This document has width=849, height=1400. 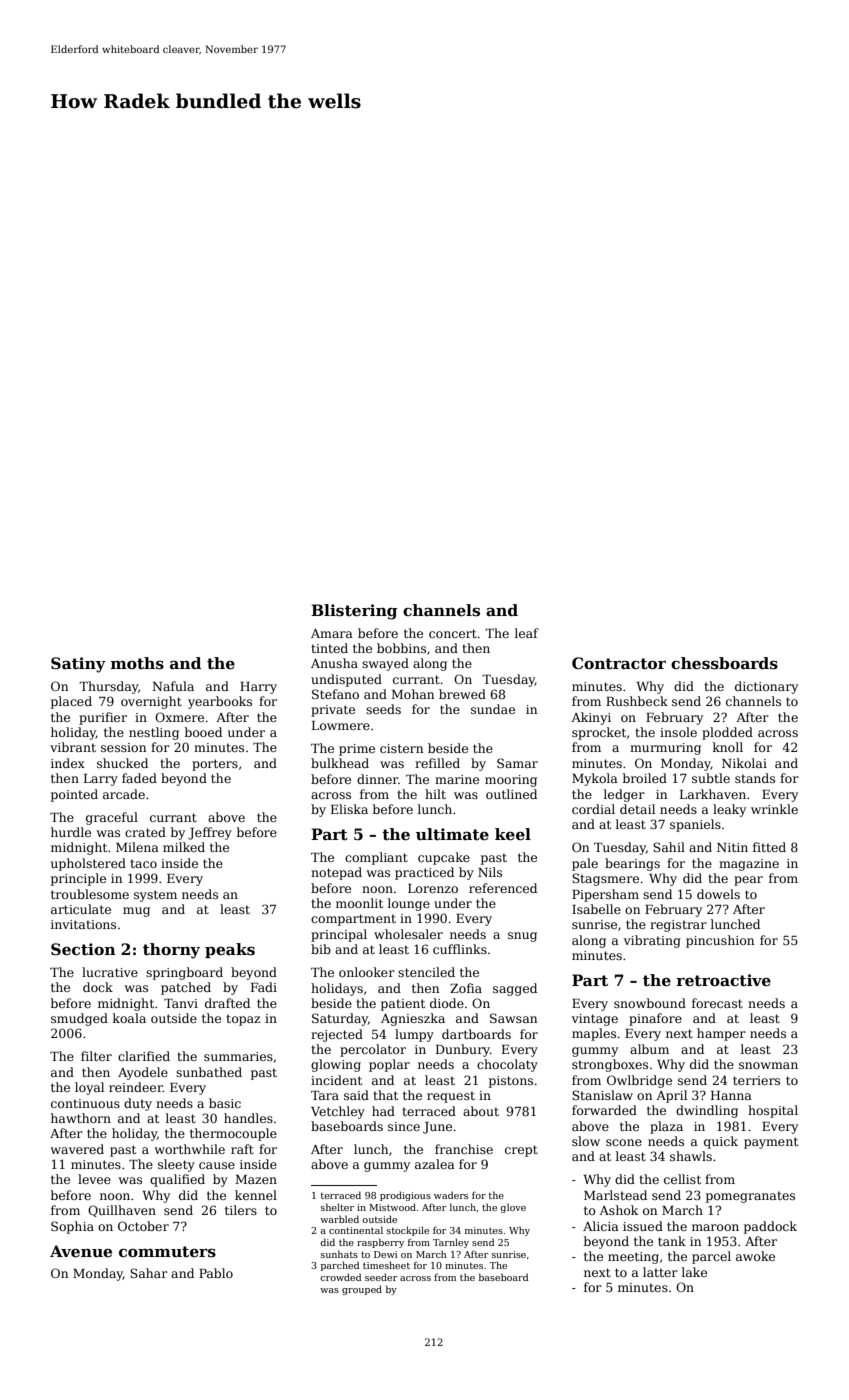 What do you see at coordinates (359, 903) in the document?
I see `moonlit` at bounding box center [359, 903].
